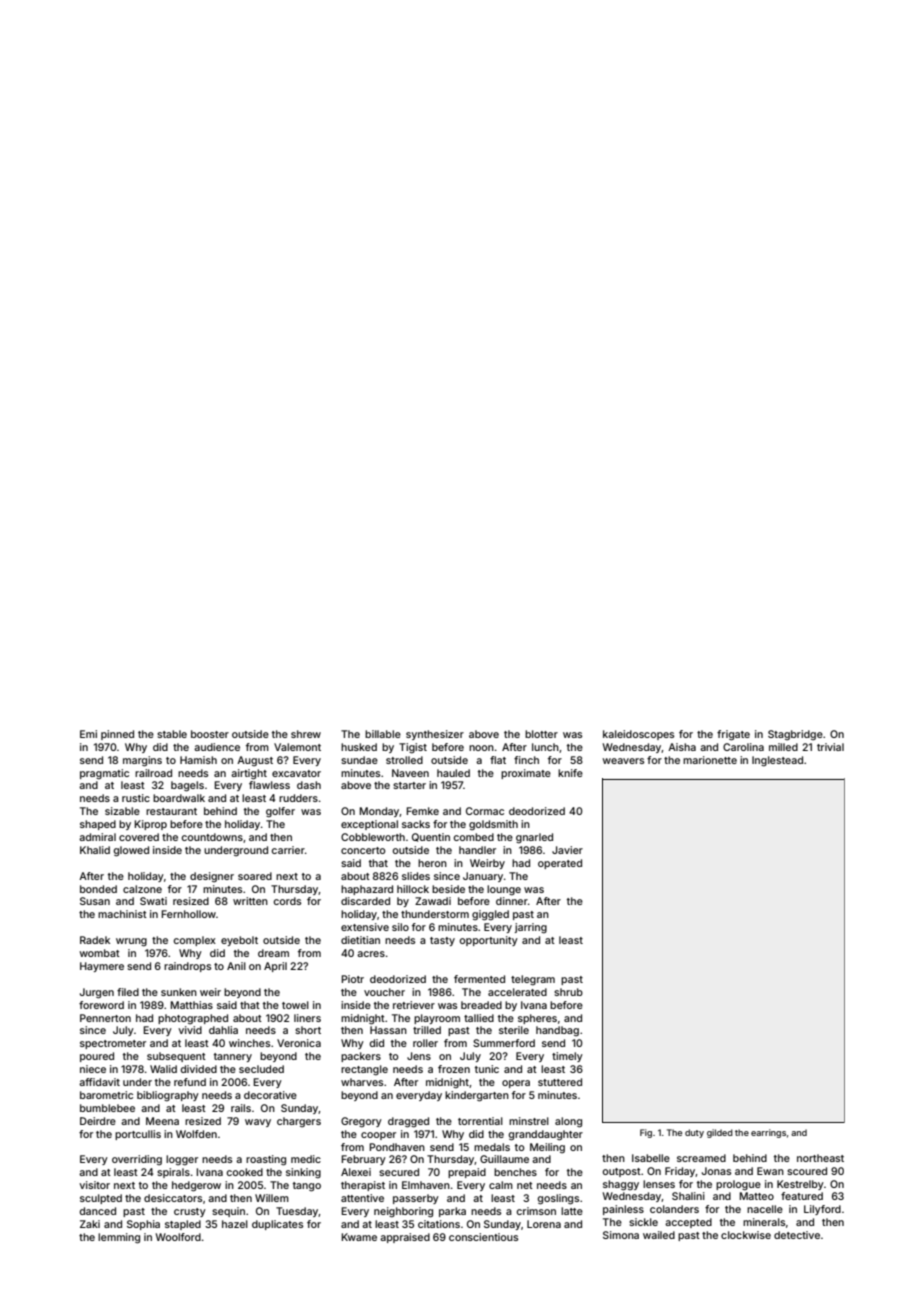 The width and height of the screenshot is (924, 1308). I want to click on wailed, so click(659, 1235).
